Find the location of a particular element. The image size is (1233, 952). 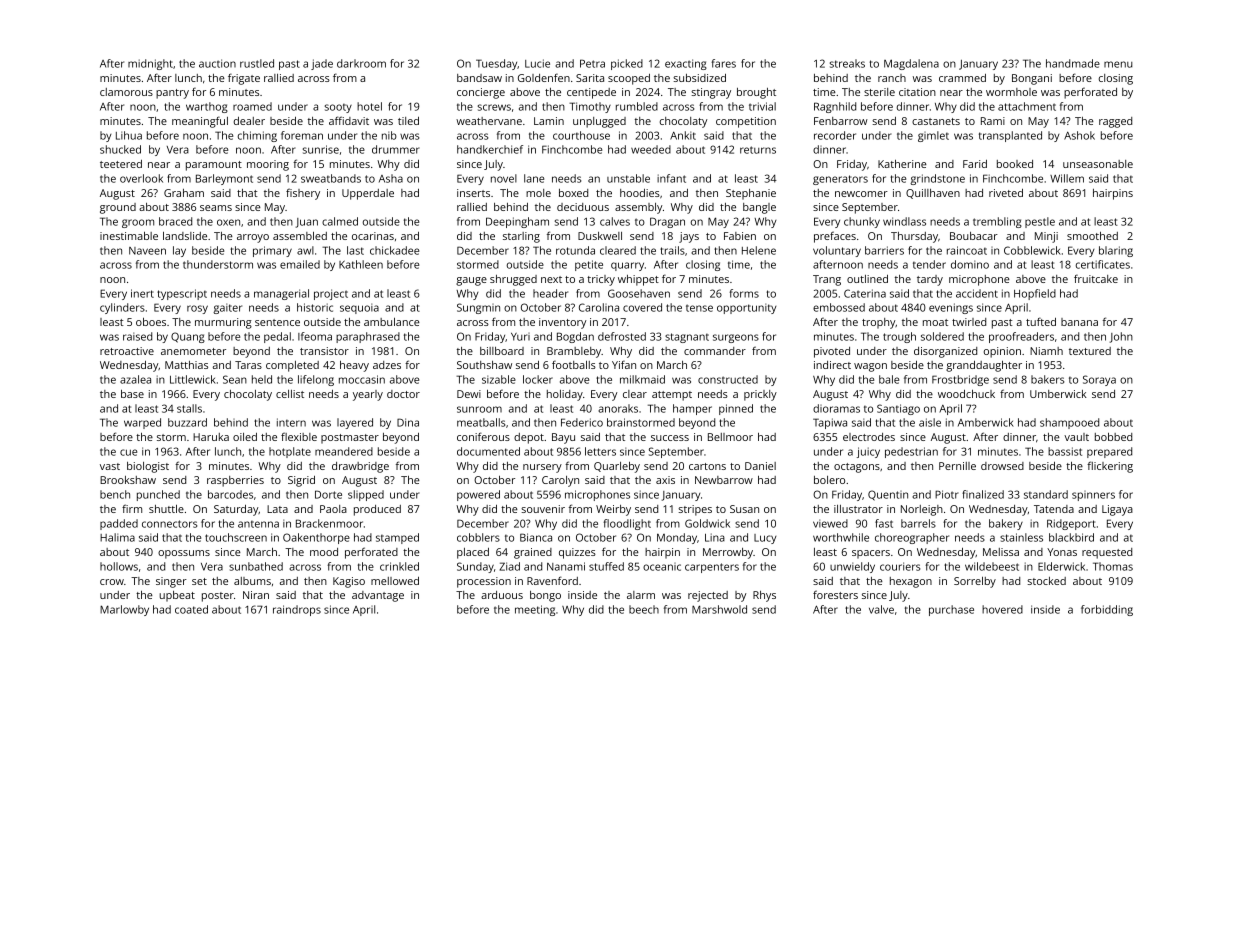

Brookshaw is located at coordinates (128, 480).
